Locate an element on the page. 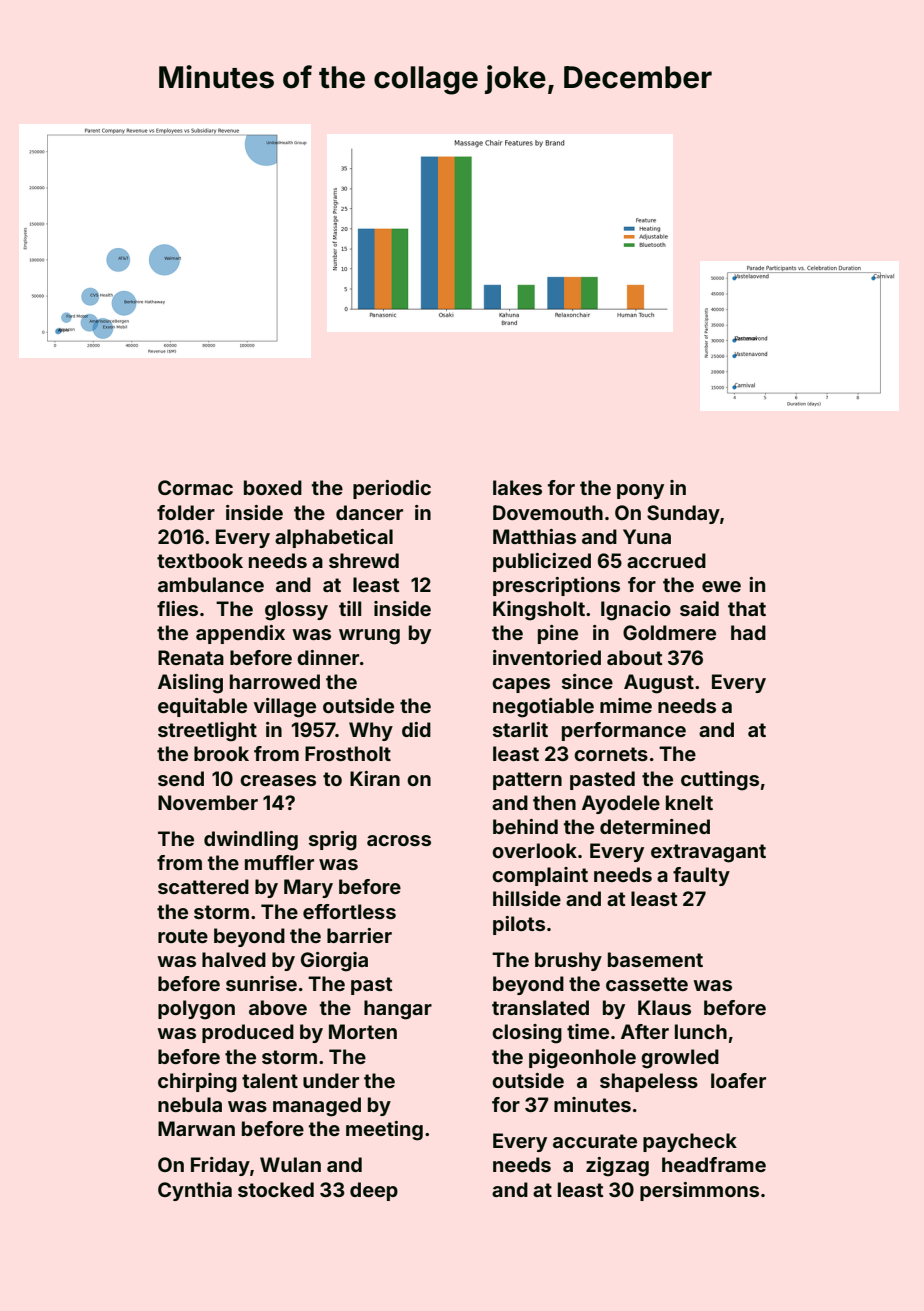  Marwan is located at coordinates (196, 1128).
